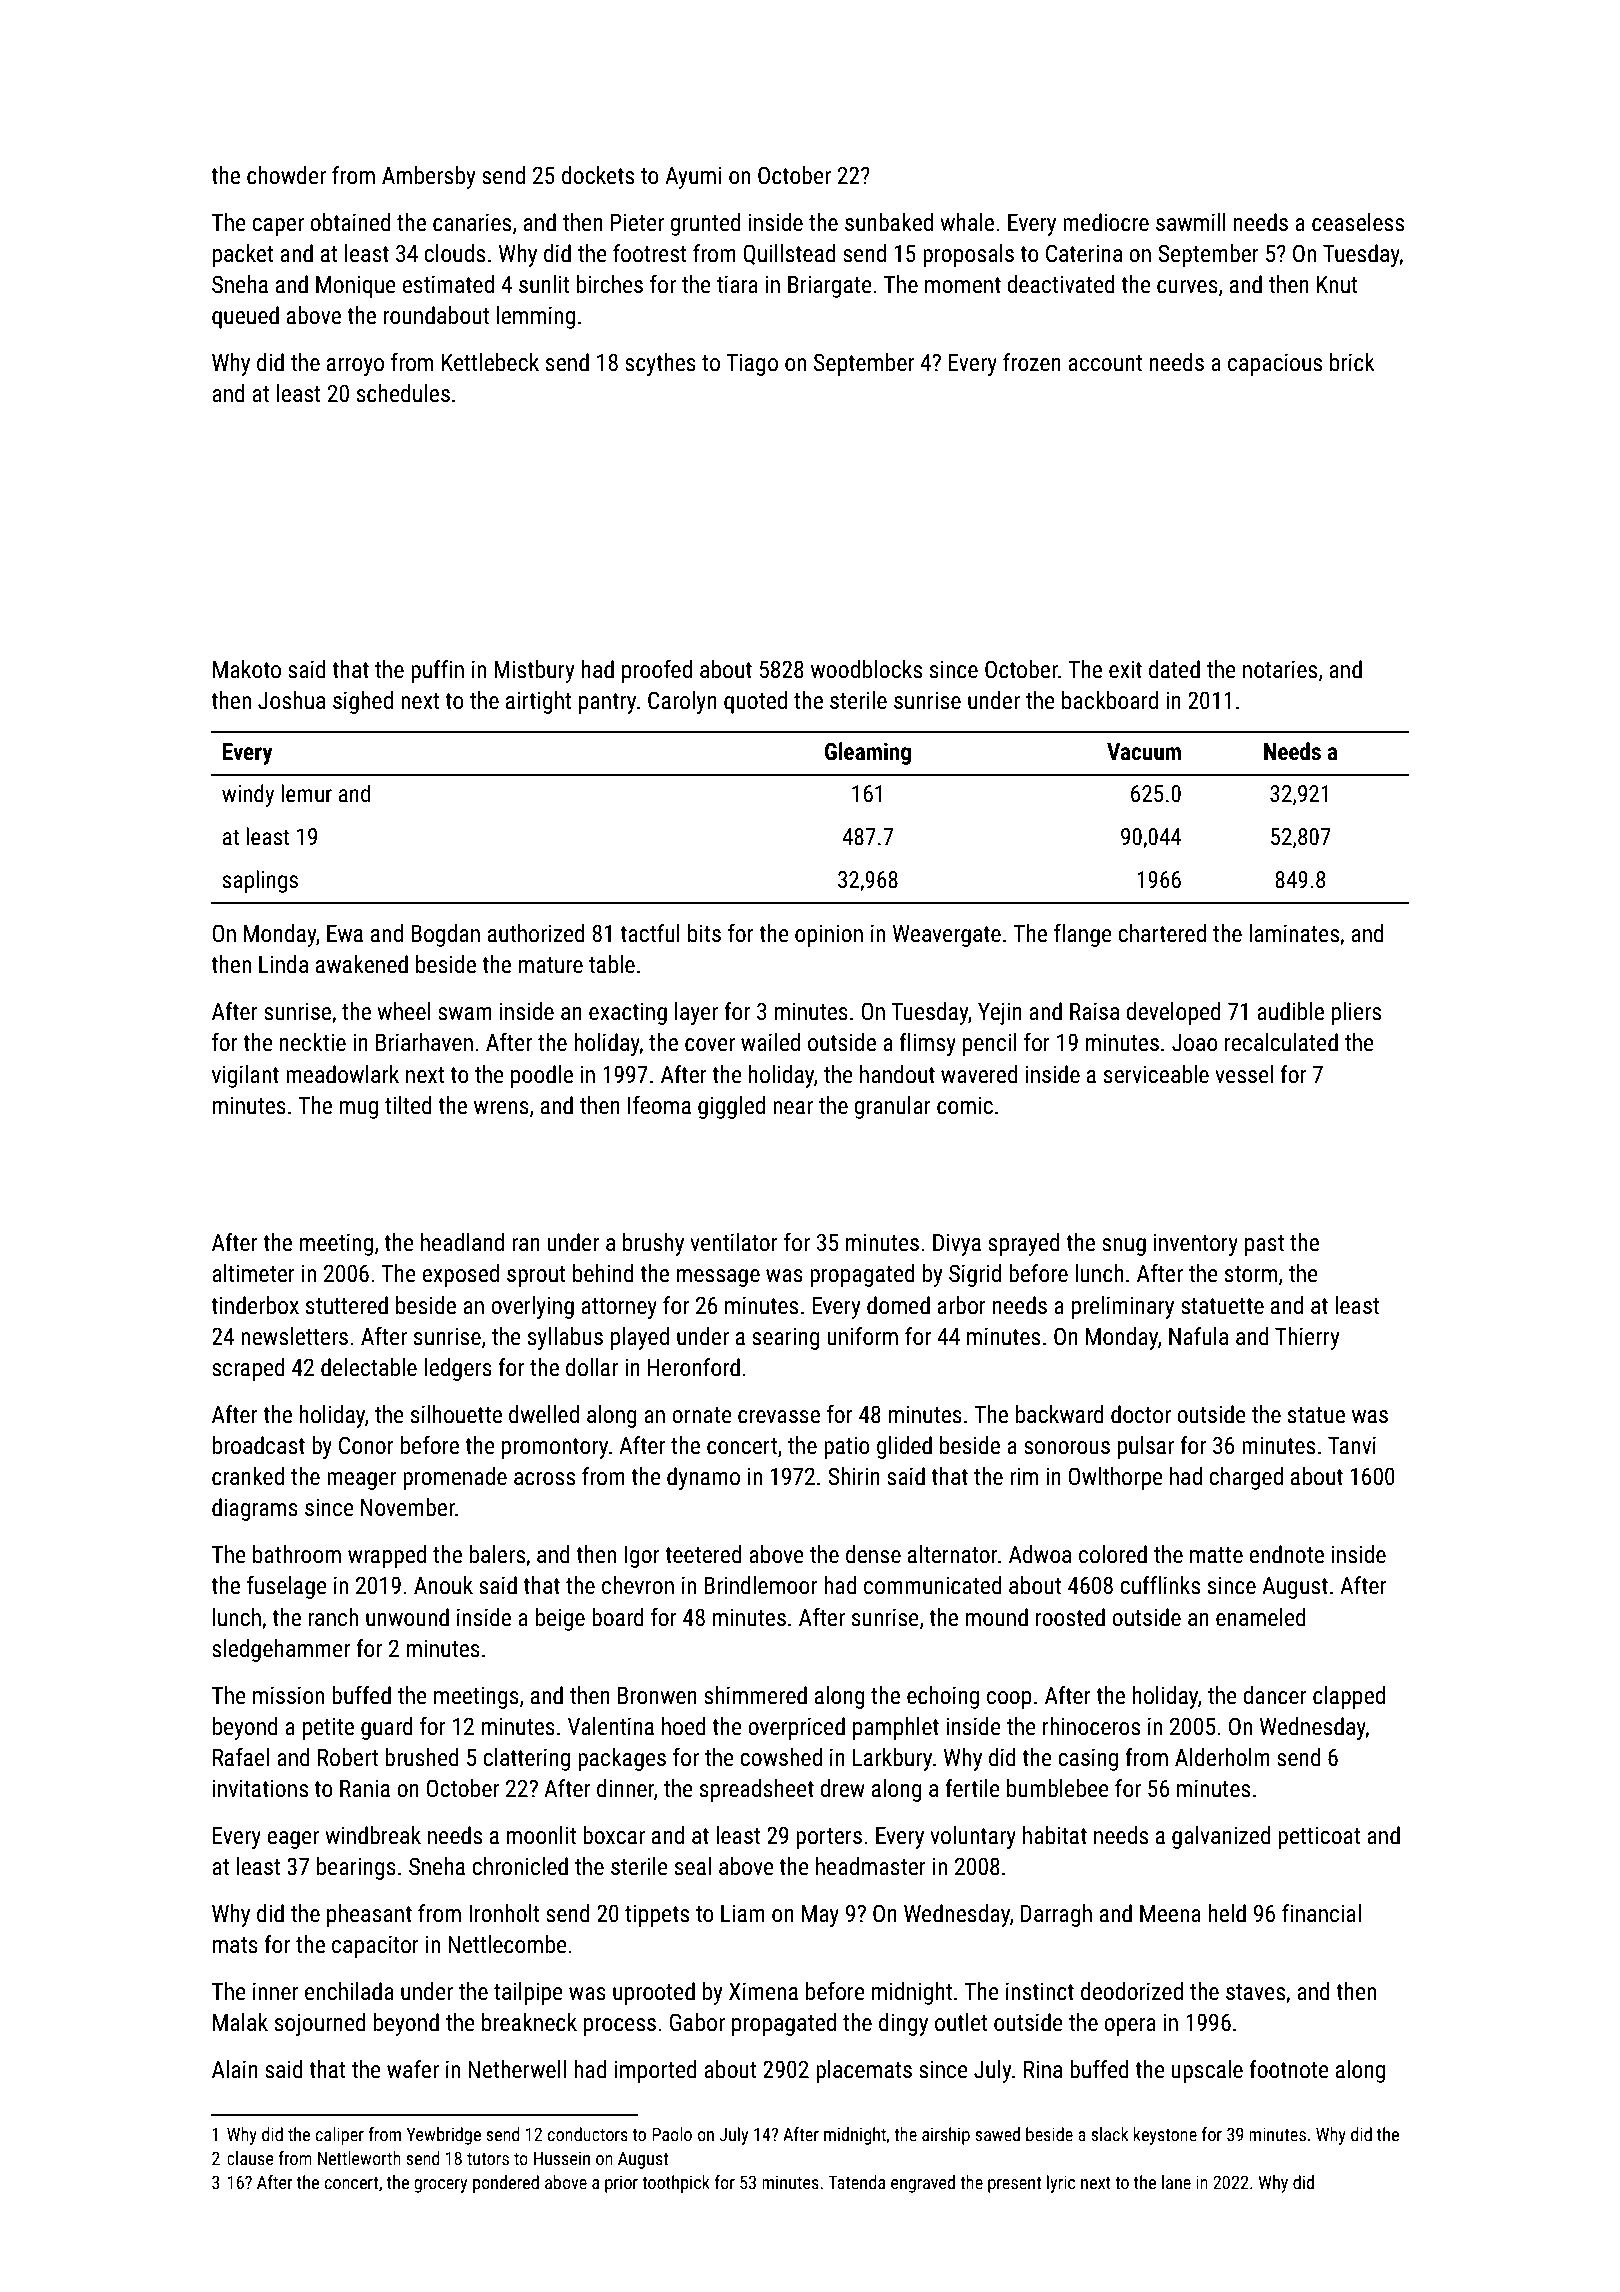  Describe the element at coordinates (967, 222) in the page. I see `whale` at that location.
